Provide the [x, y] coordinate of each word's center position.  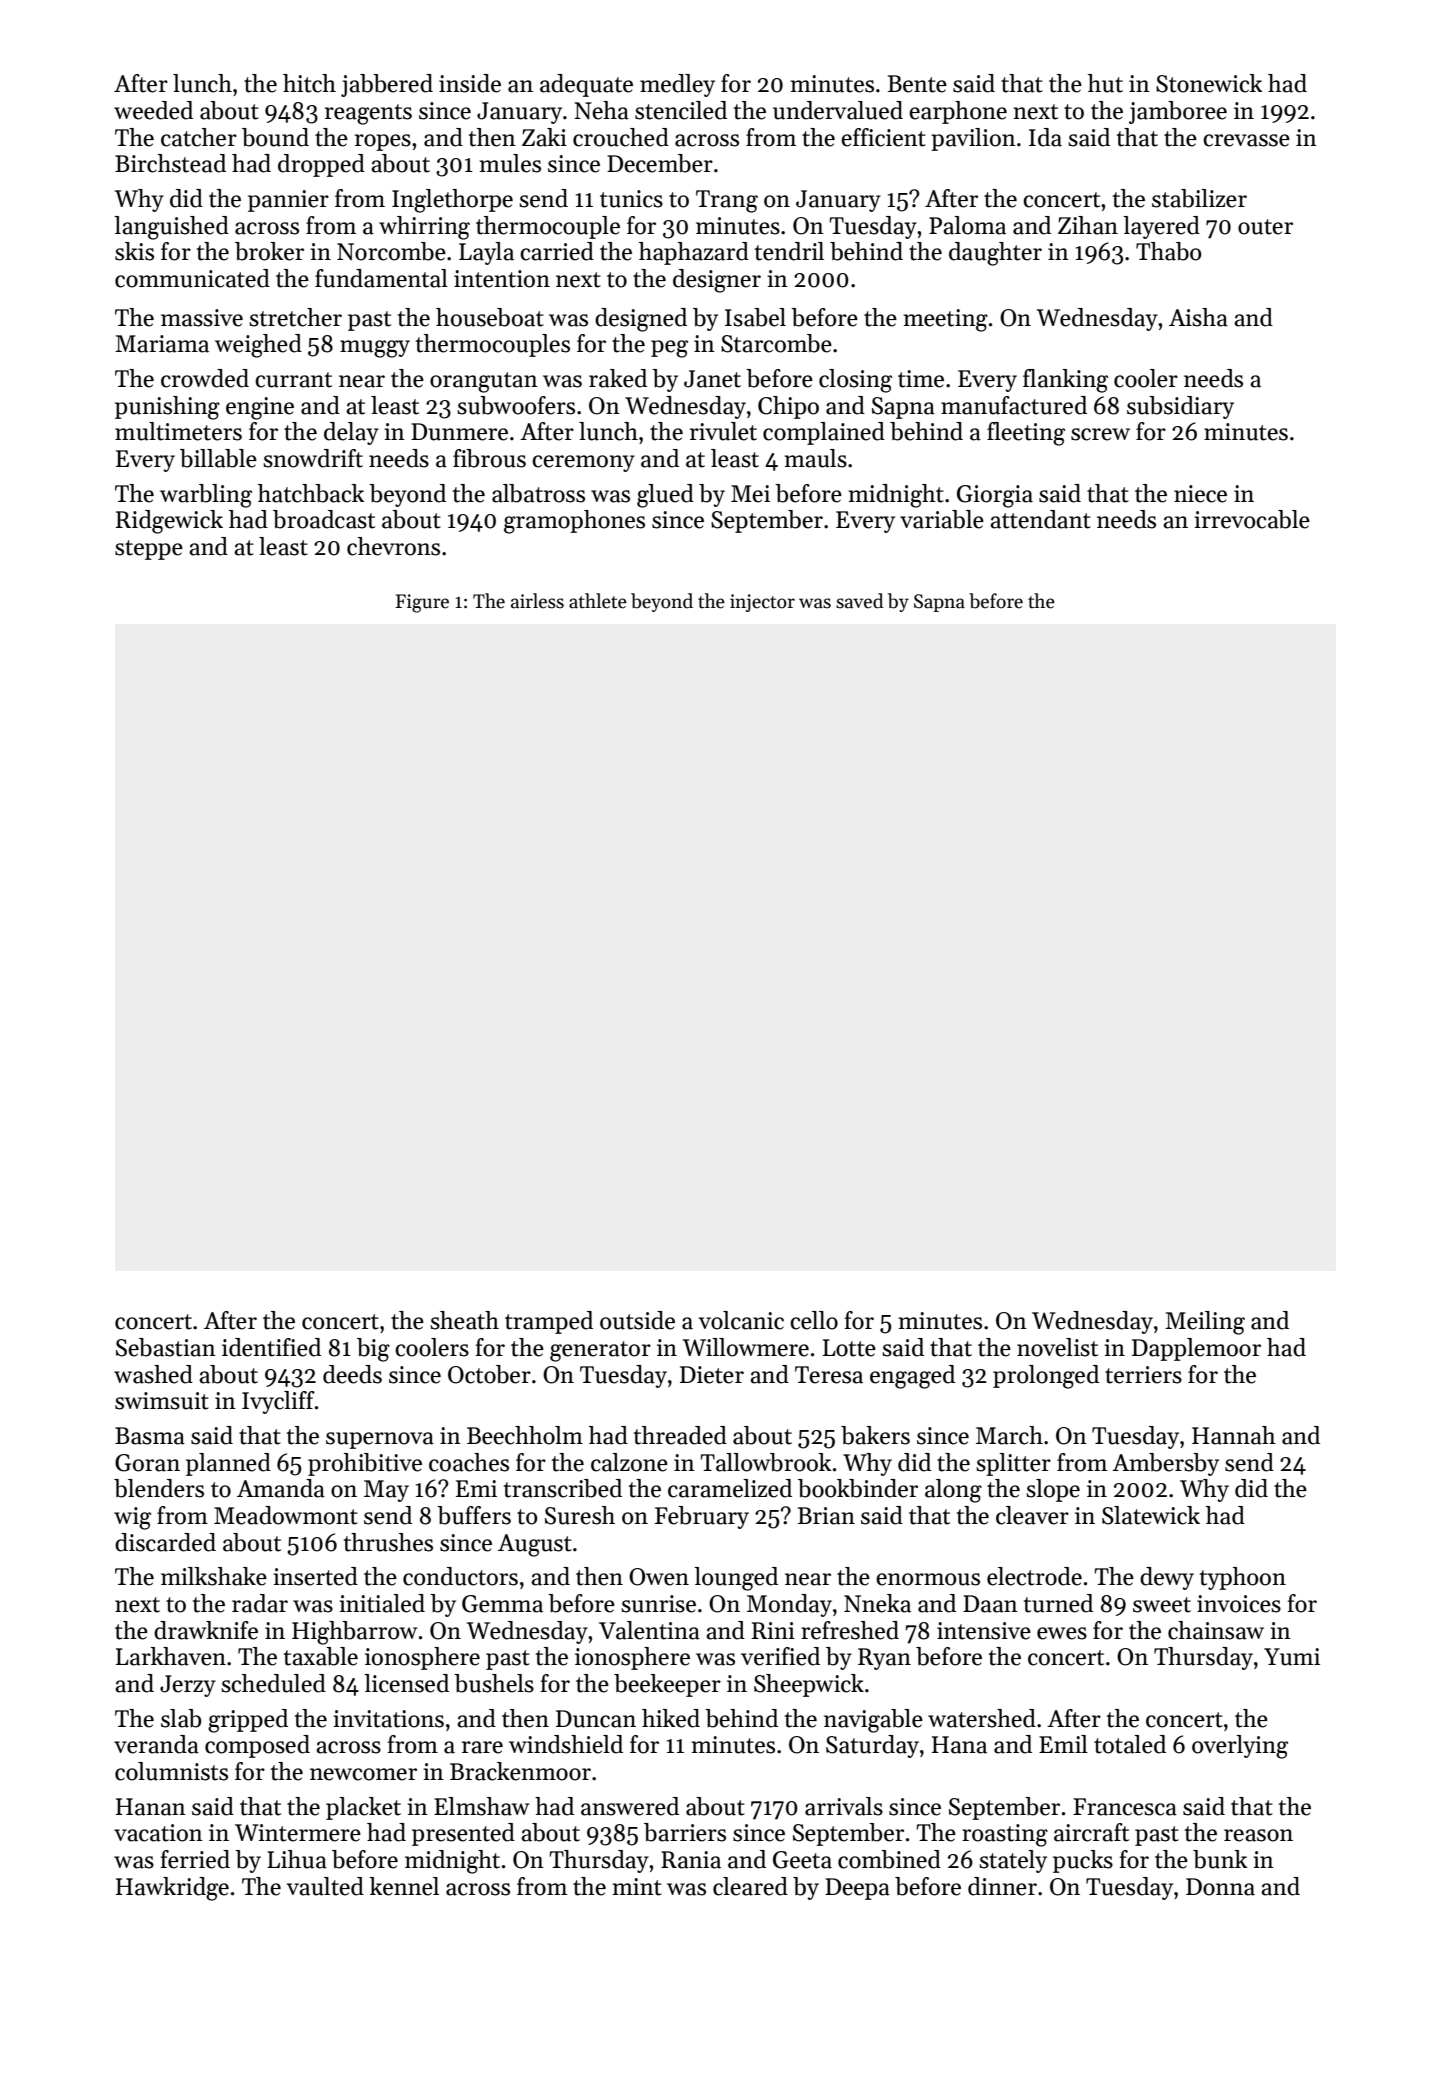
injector [762, 603]
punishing [167, 408]
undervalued [838, 110]
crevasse [1246, 140]
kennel [404, 1886]
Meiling [1205, 1323]
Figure [422, 603]
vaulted [325, 1886]
